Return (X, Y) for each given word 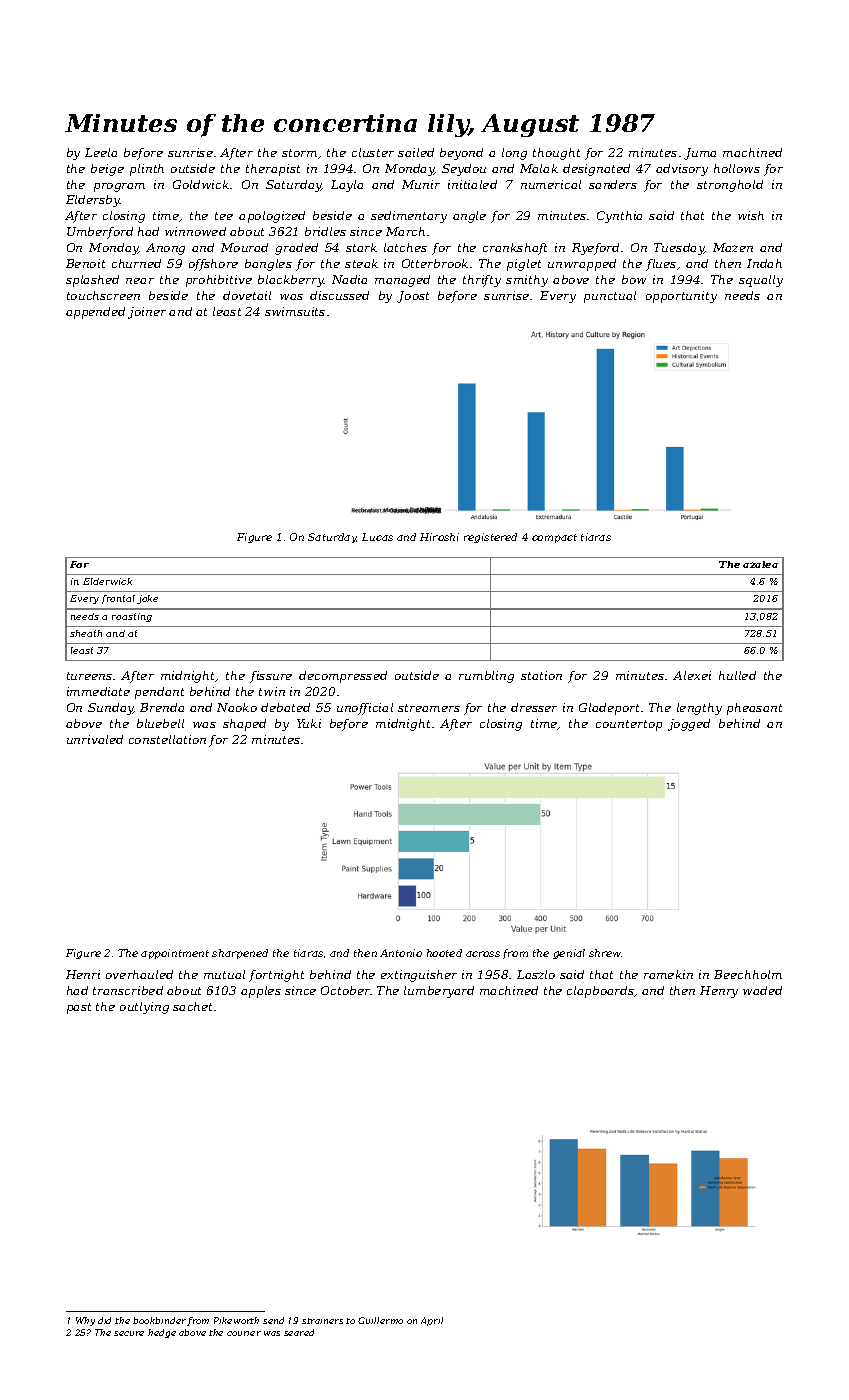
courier (244, 1333)
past (79, 1008)
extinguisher (419, 976)
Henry (719, 992)
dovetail (247, 295)
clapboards (601, 992)
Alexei (692, 675)
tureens (89, 676)
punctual (610, 297)
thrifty (482, 281)
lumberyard (439, 992)
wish (751, 215)
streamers (429, 708)
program (119, 187)
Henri (83, 974)
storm (299, 153)
